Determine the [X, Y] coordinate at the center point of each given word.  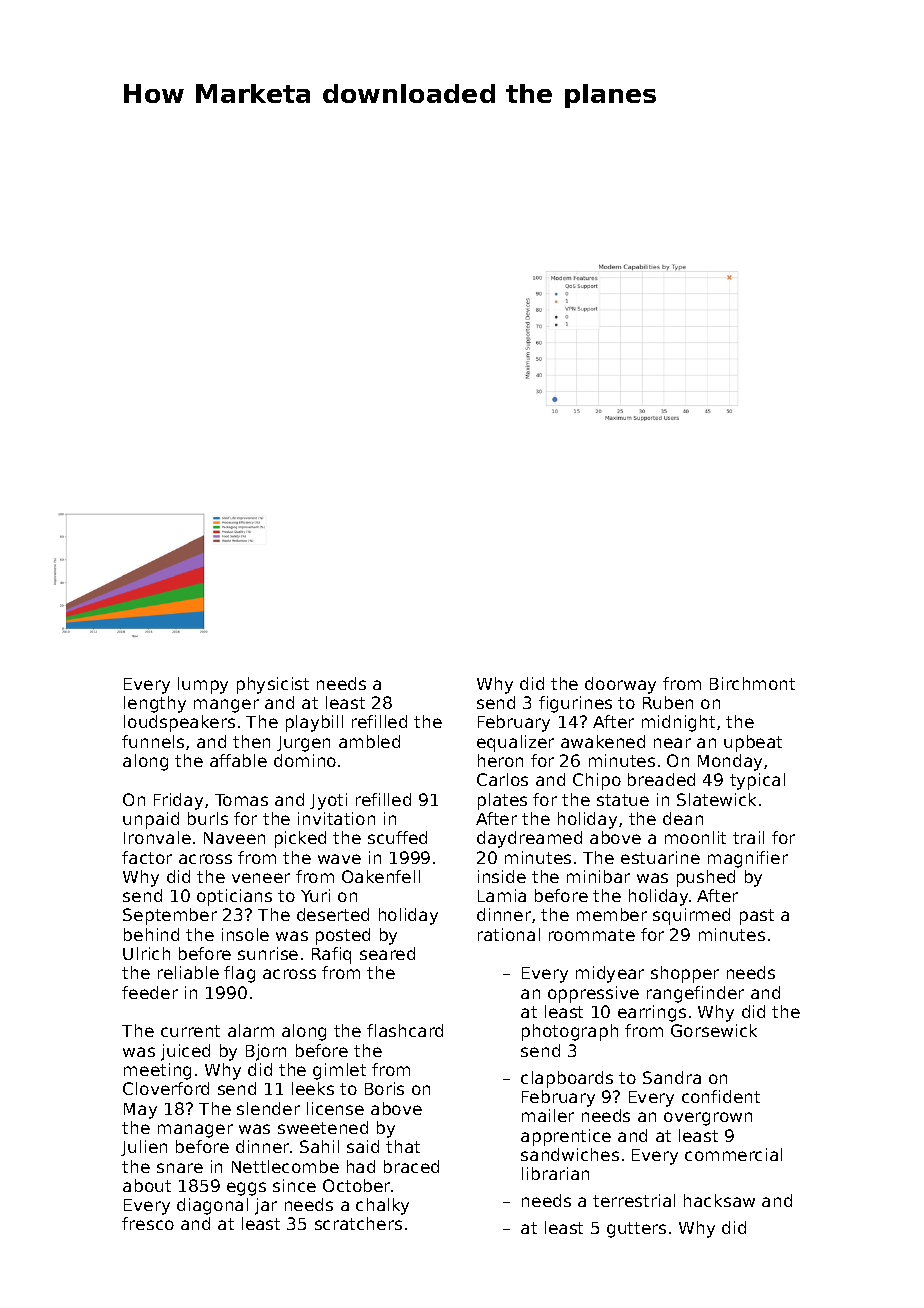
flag [239, 974]
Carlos [502, 779]
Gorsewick [714, 1030]
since [294, 1185]
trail [748, 837]
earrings [652, 1013]
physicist [273, 685]
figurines [575, 704]
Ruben [668, 702]
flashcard [405, 1030]
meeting [157, 1071]
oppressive [593, 994]
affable [238, 760]
